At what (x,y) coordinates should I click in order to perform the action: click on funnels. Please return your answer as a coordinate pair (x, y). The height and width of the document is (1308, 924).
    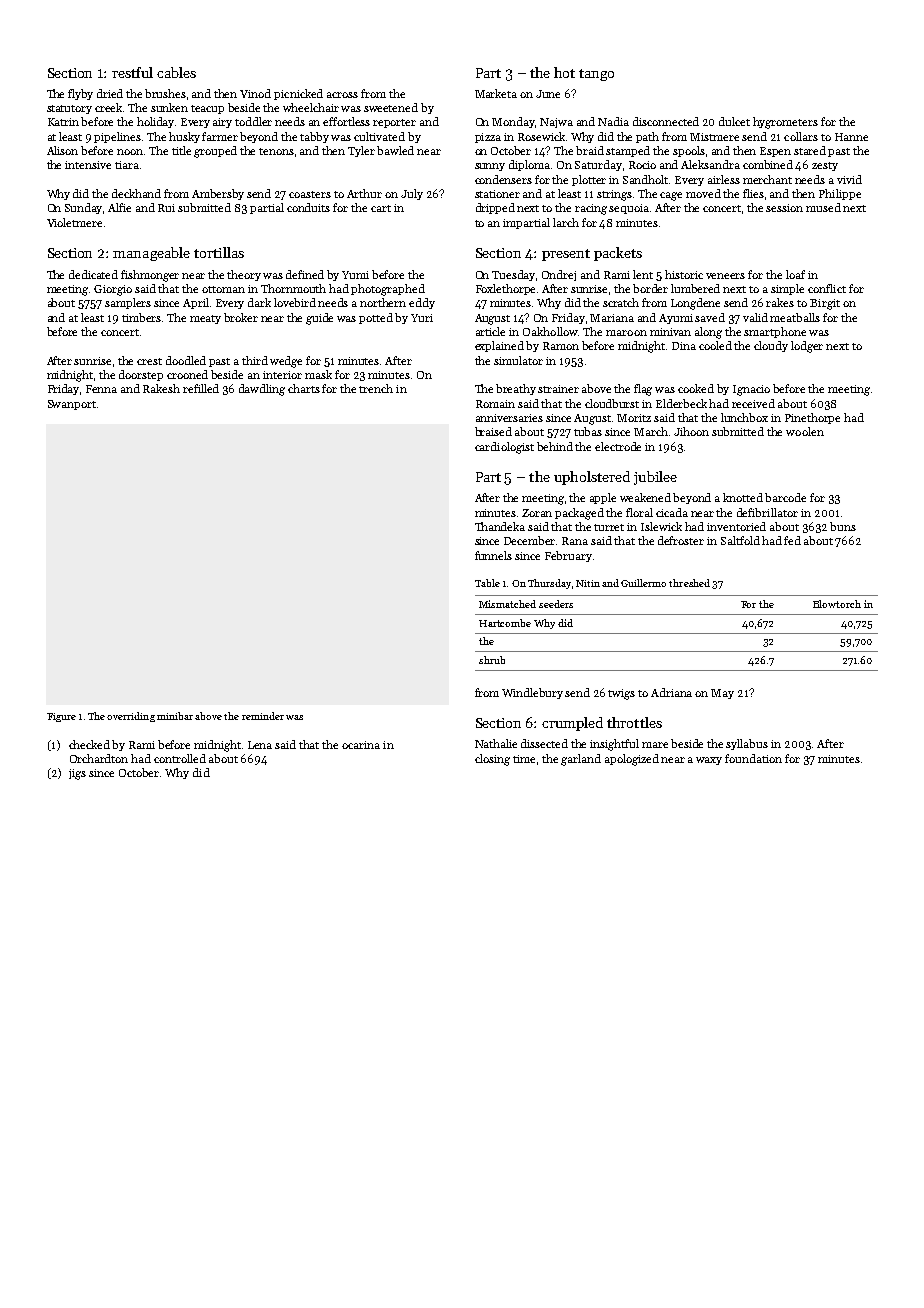
    Looking at the image, I should click on (493, 555).
